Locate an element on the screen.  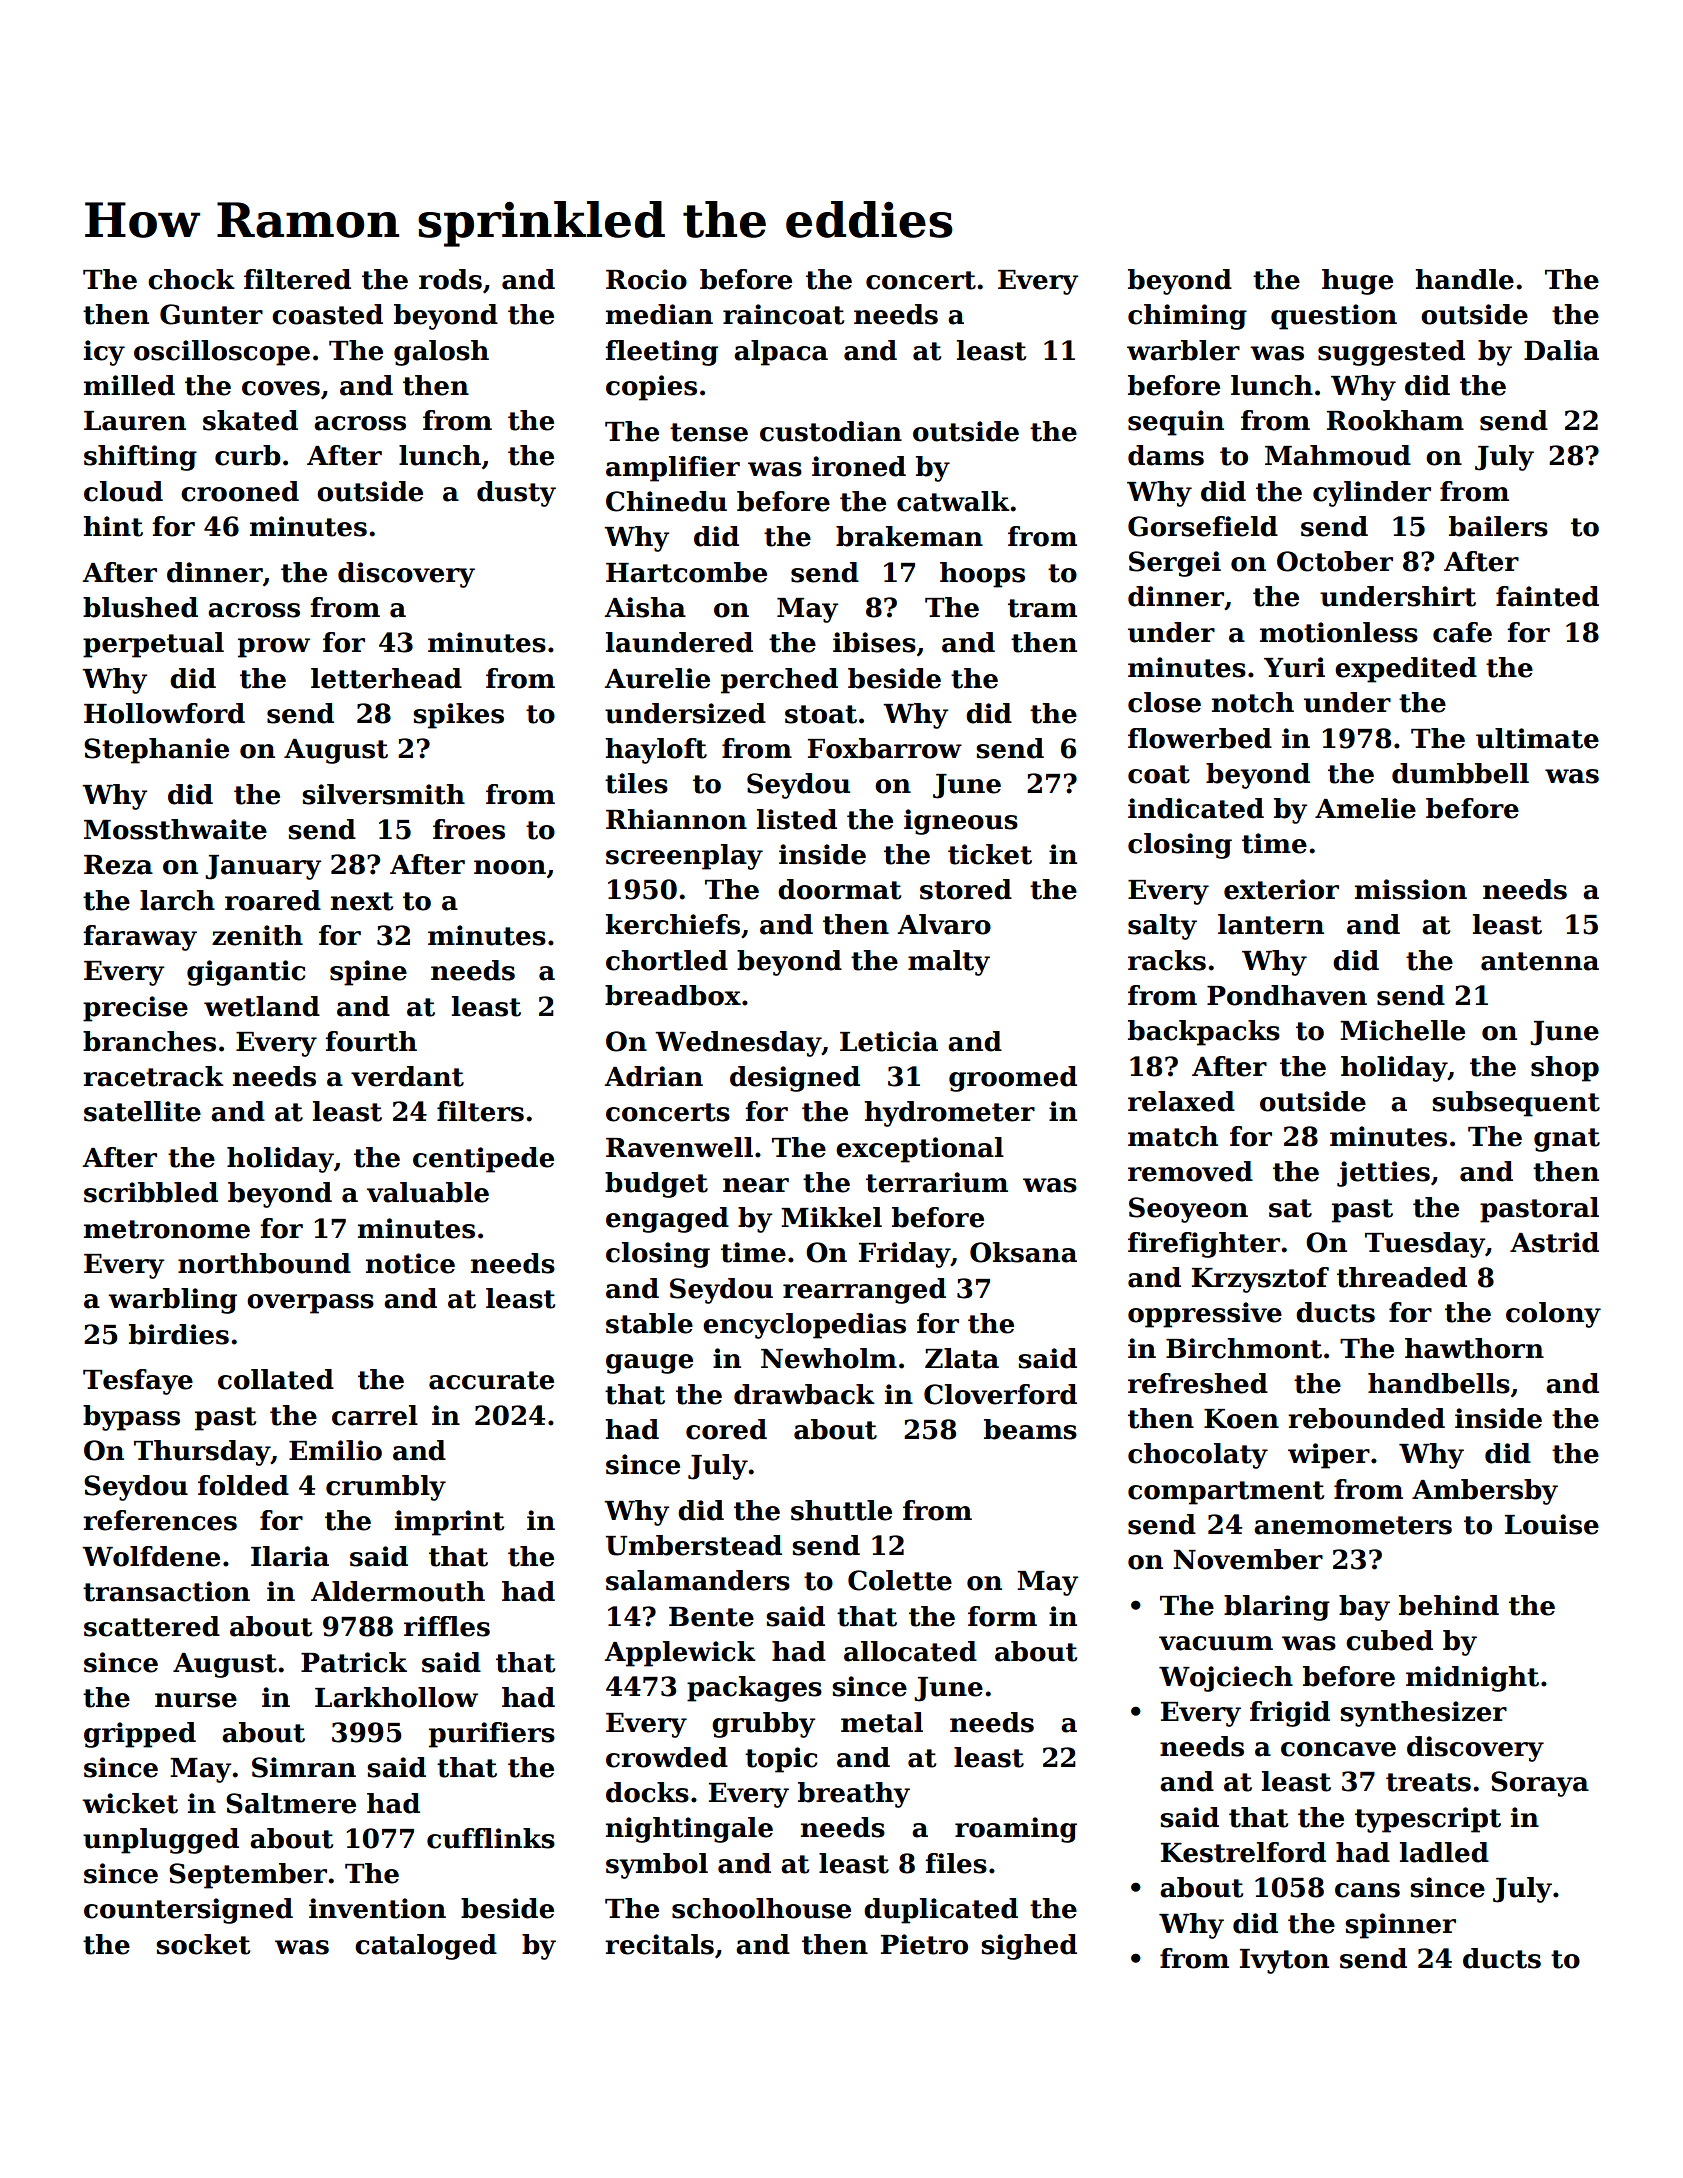
socket is located at coordinates (203, 1944).
